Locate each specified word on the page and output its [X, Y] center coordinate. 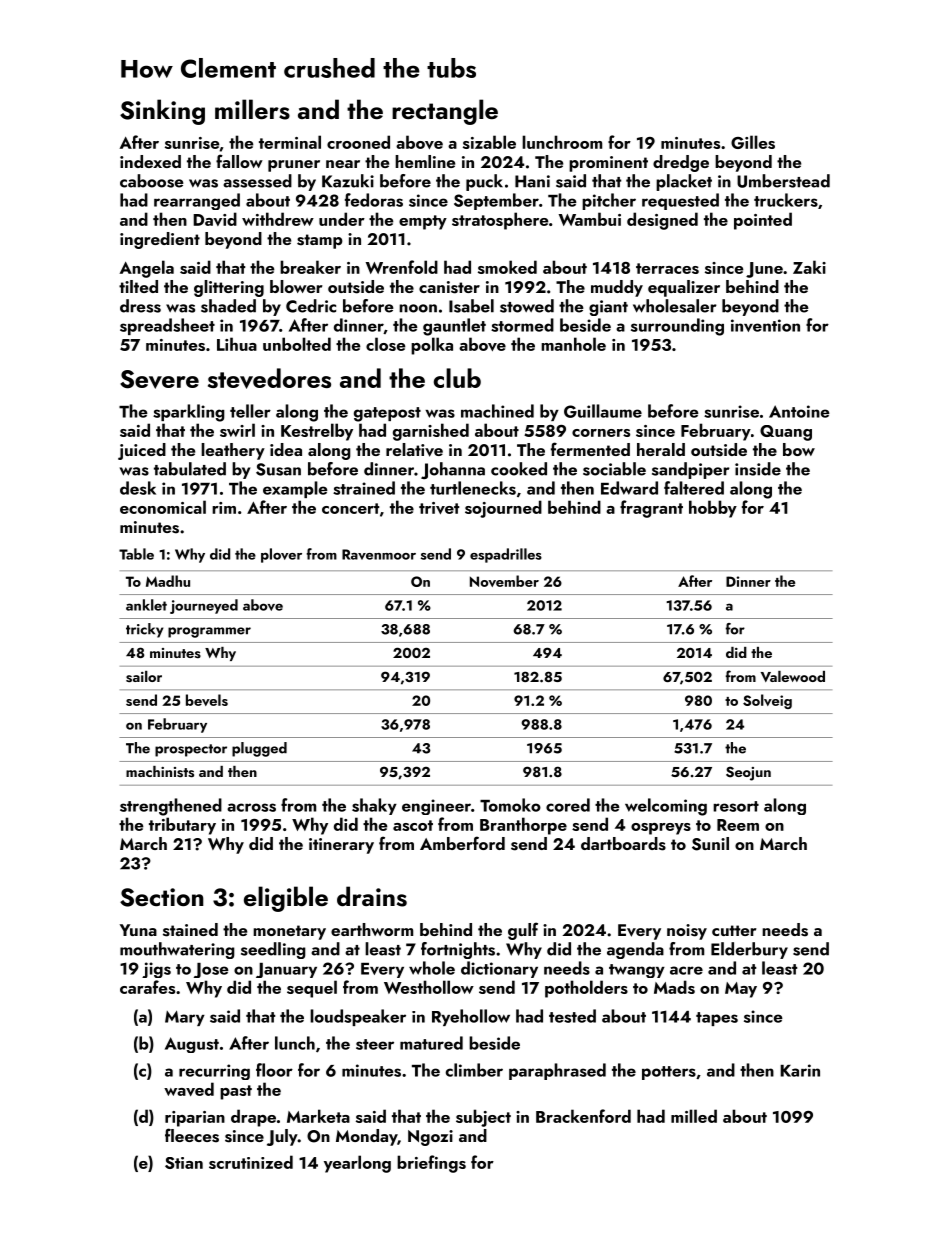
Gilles [753, 142]
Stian [184, 1163]
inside [758, 469]
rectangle [445, 112]
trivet [439, 508]
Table [136, 554]
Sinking [162, 112]
